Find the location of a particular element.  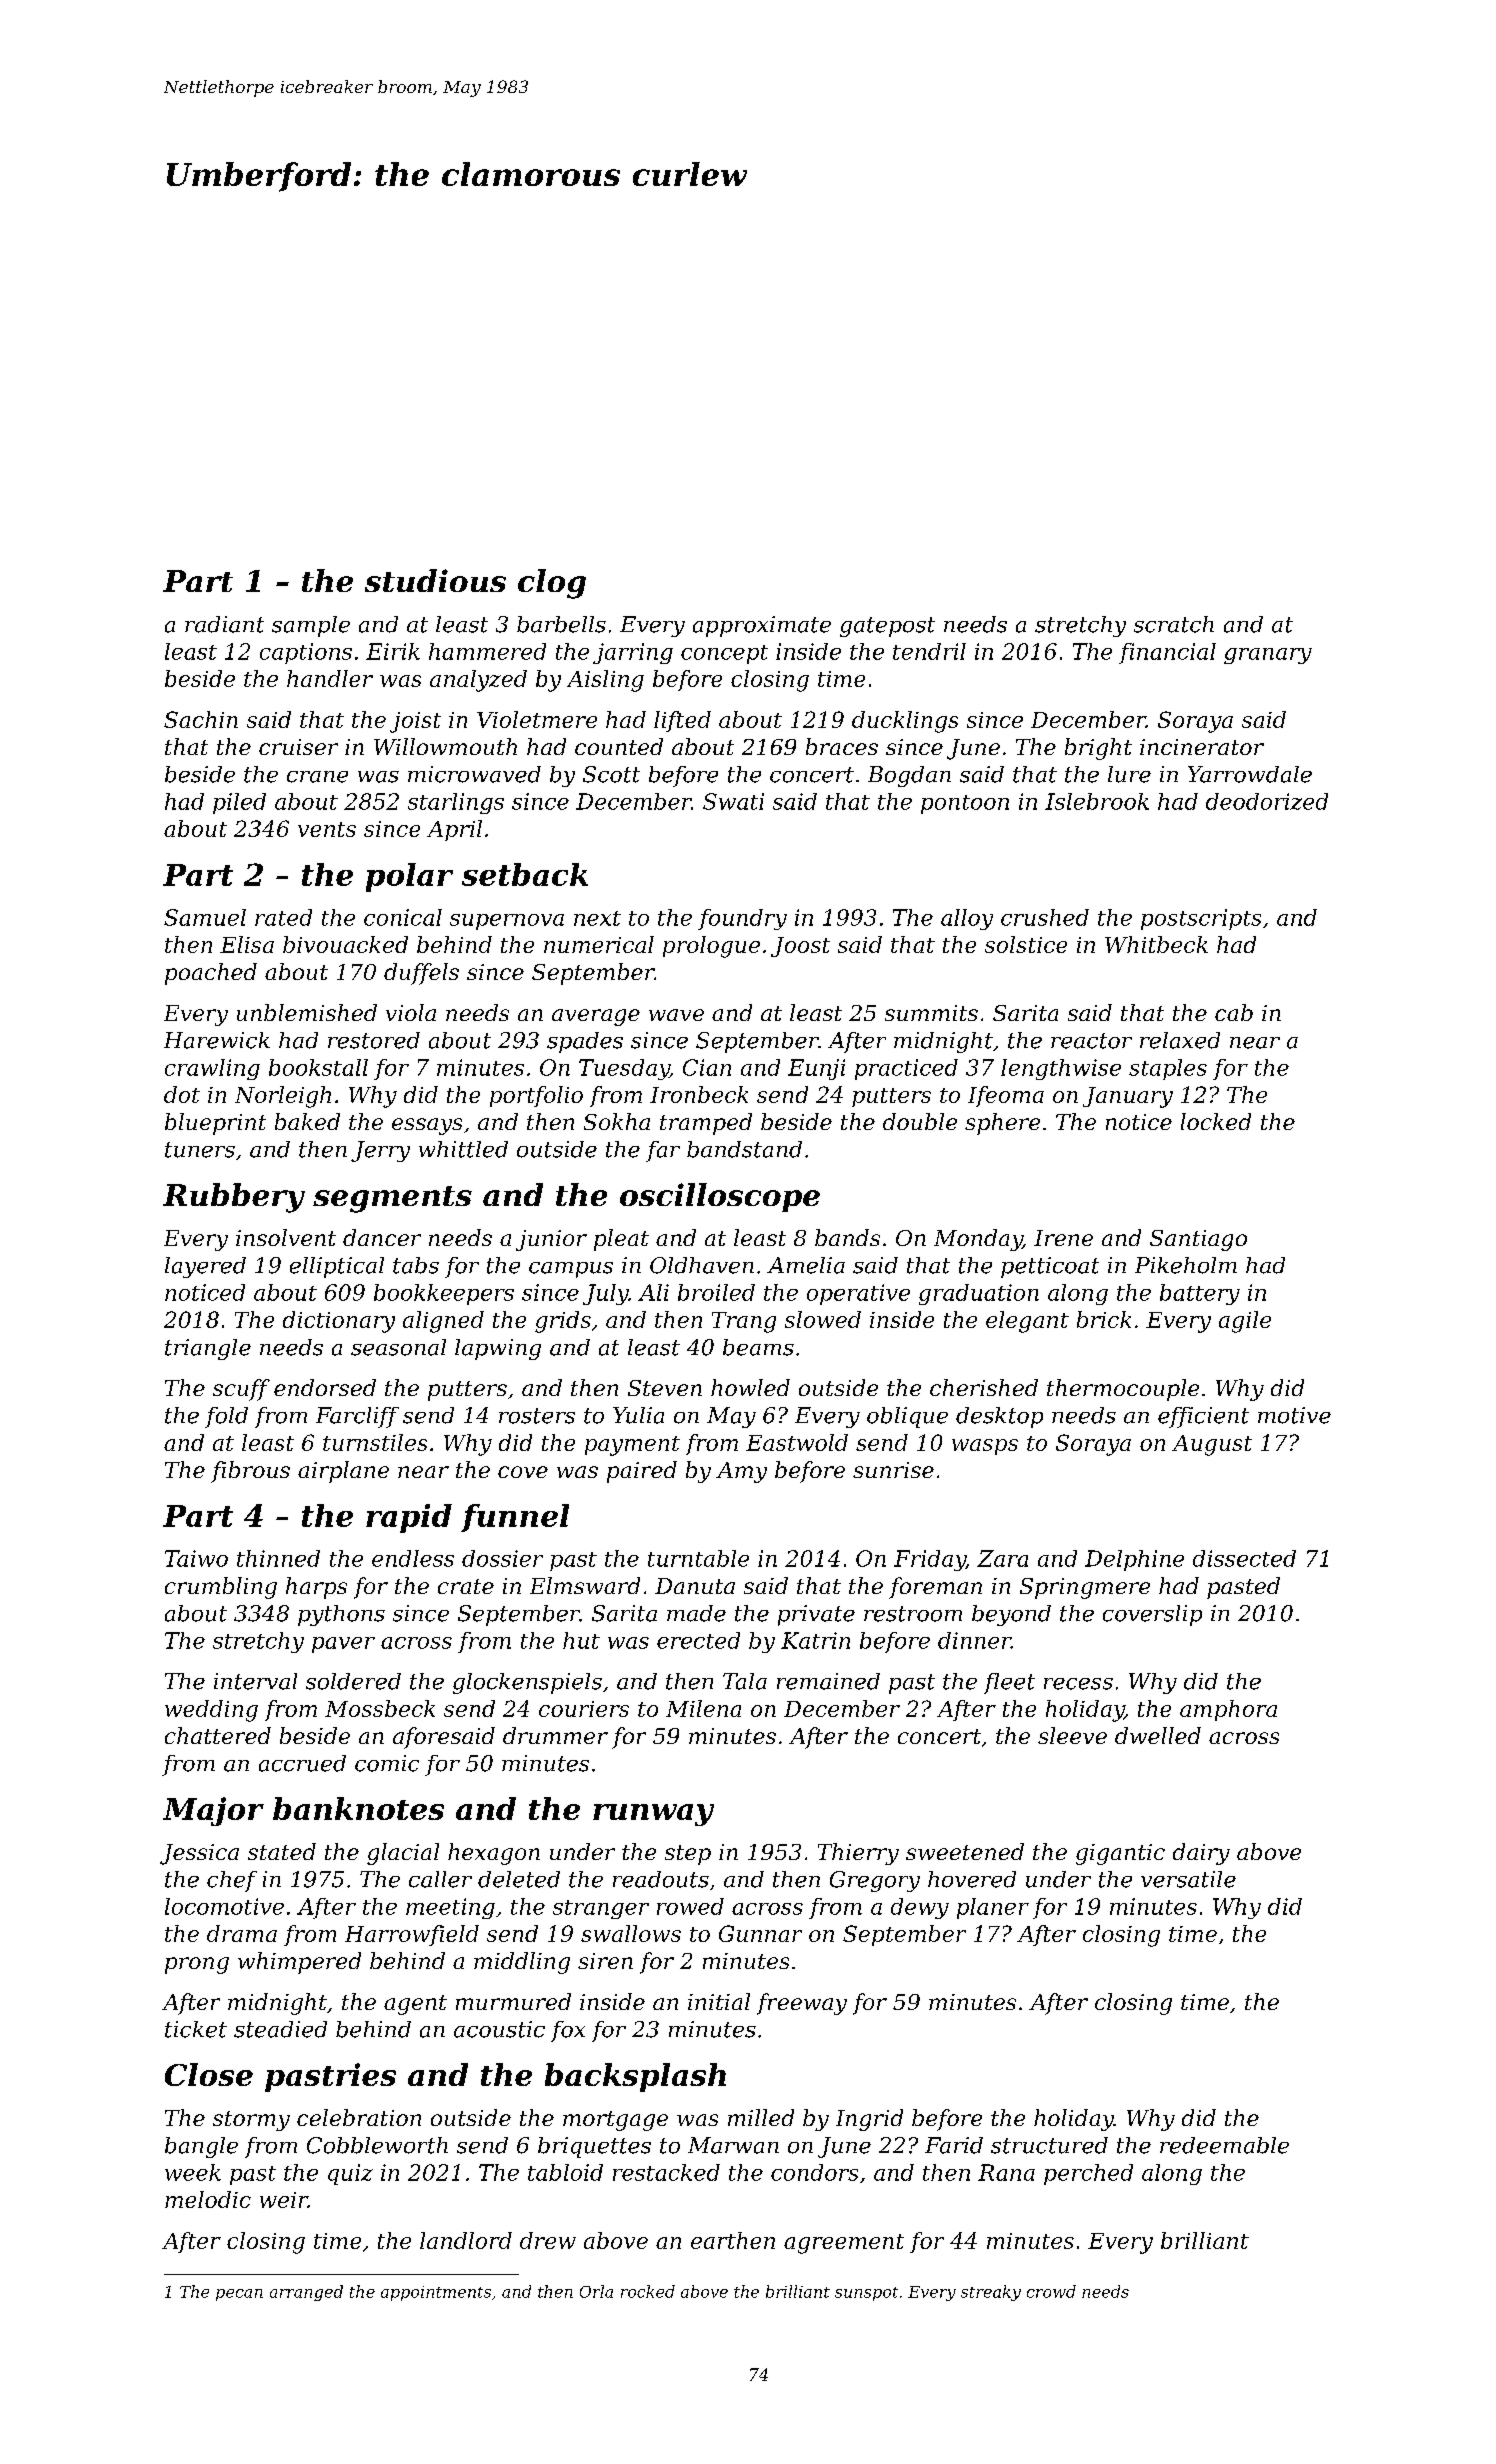

dairy is located at coordinates (1201, 1854).
